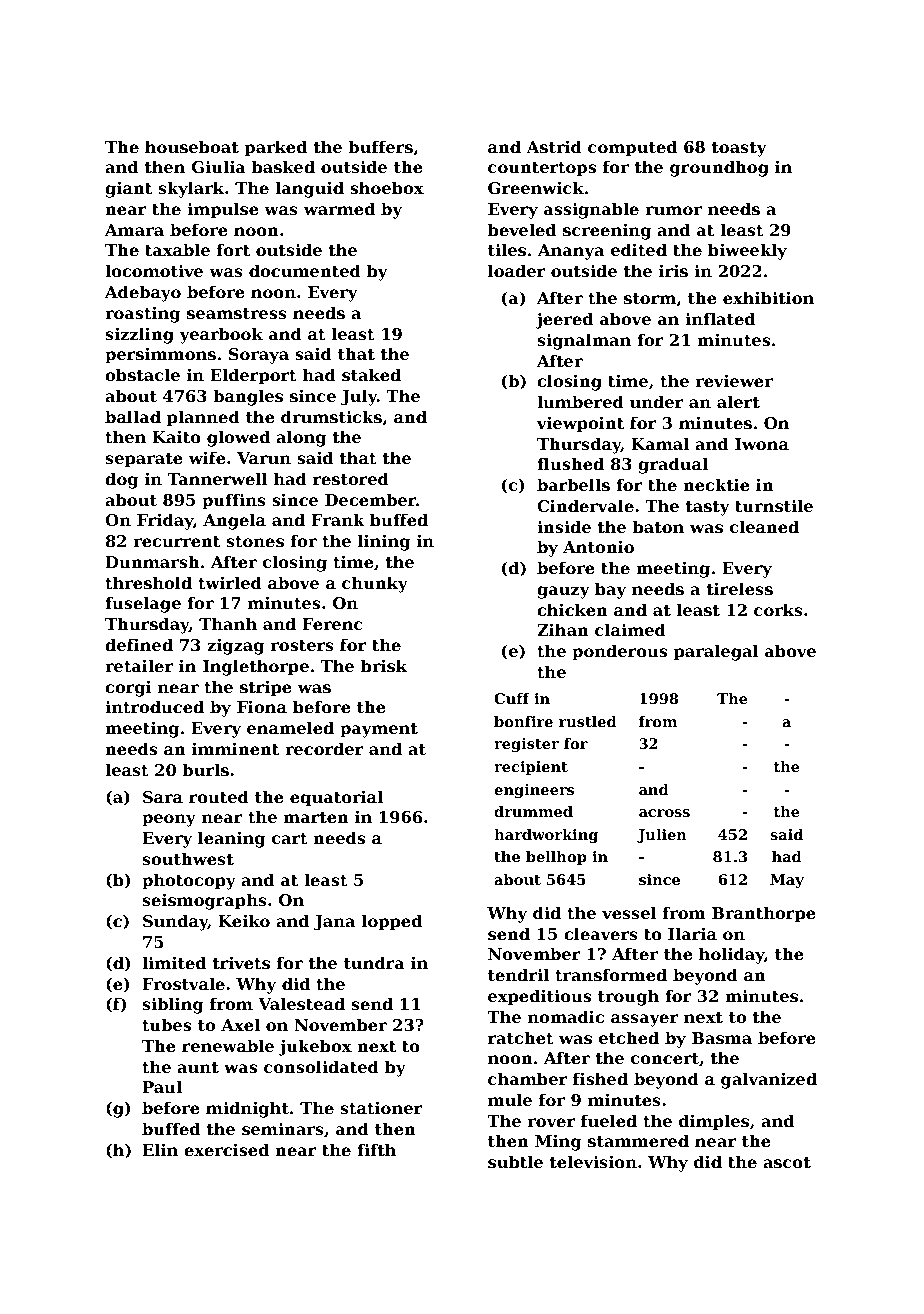 The width and height of the screenshot is (924, 1314). Describe the element at coordinates (739, 149) in the screenshot. I see `toasty` at that location.
